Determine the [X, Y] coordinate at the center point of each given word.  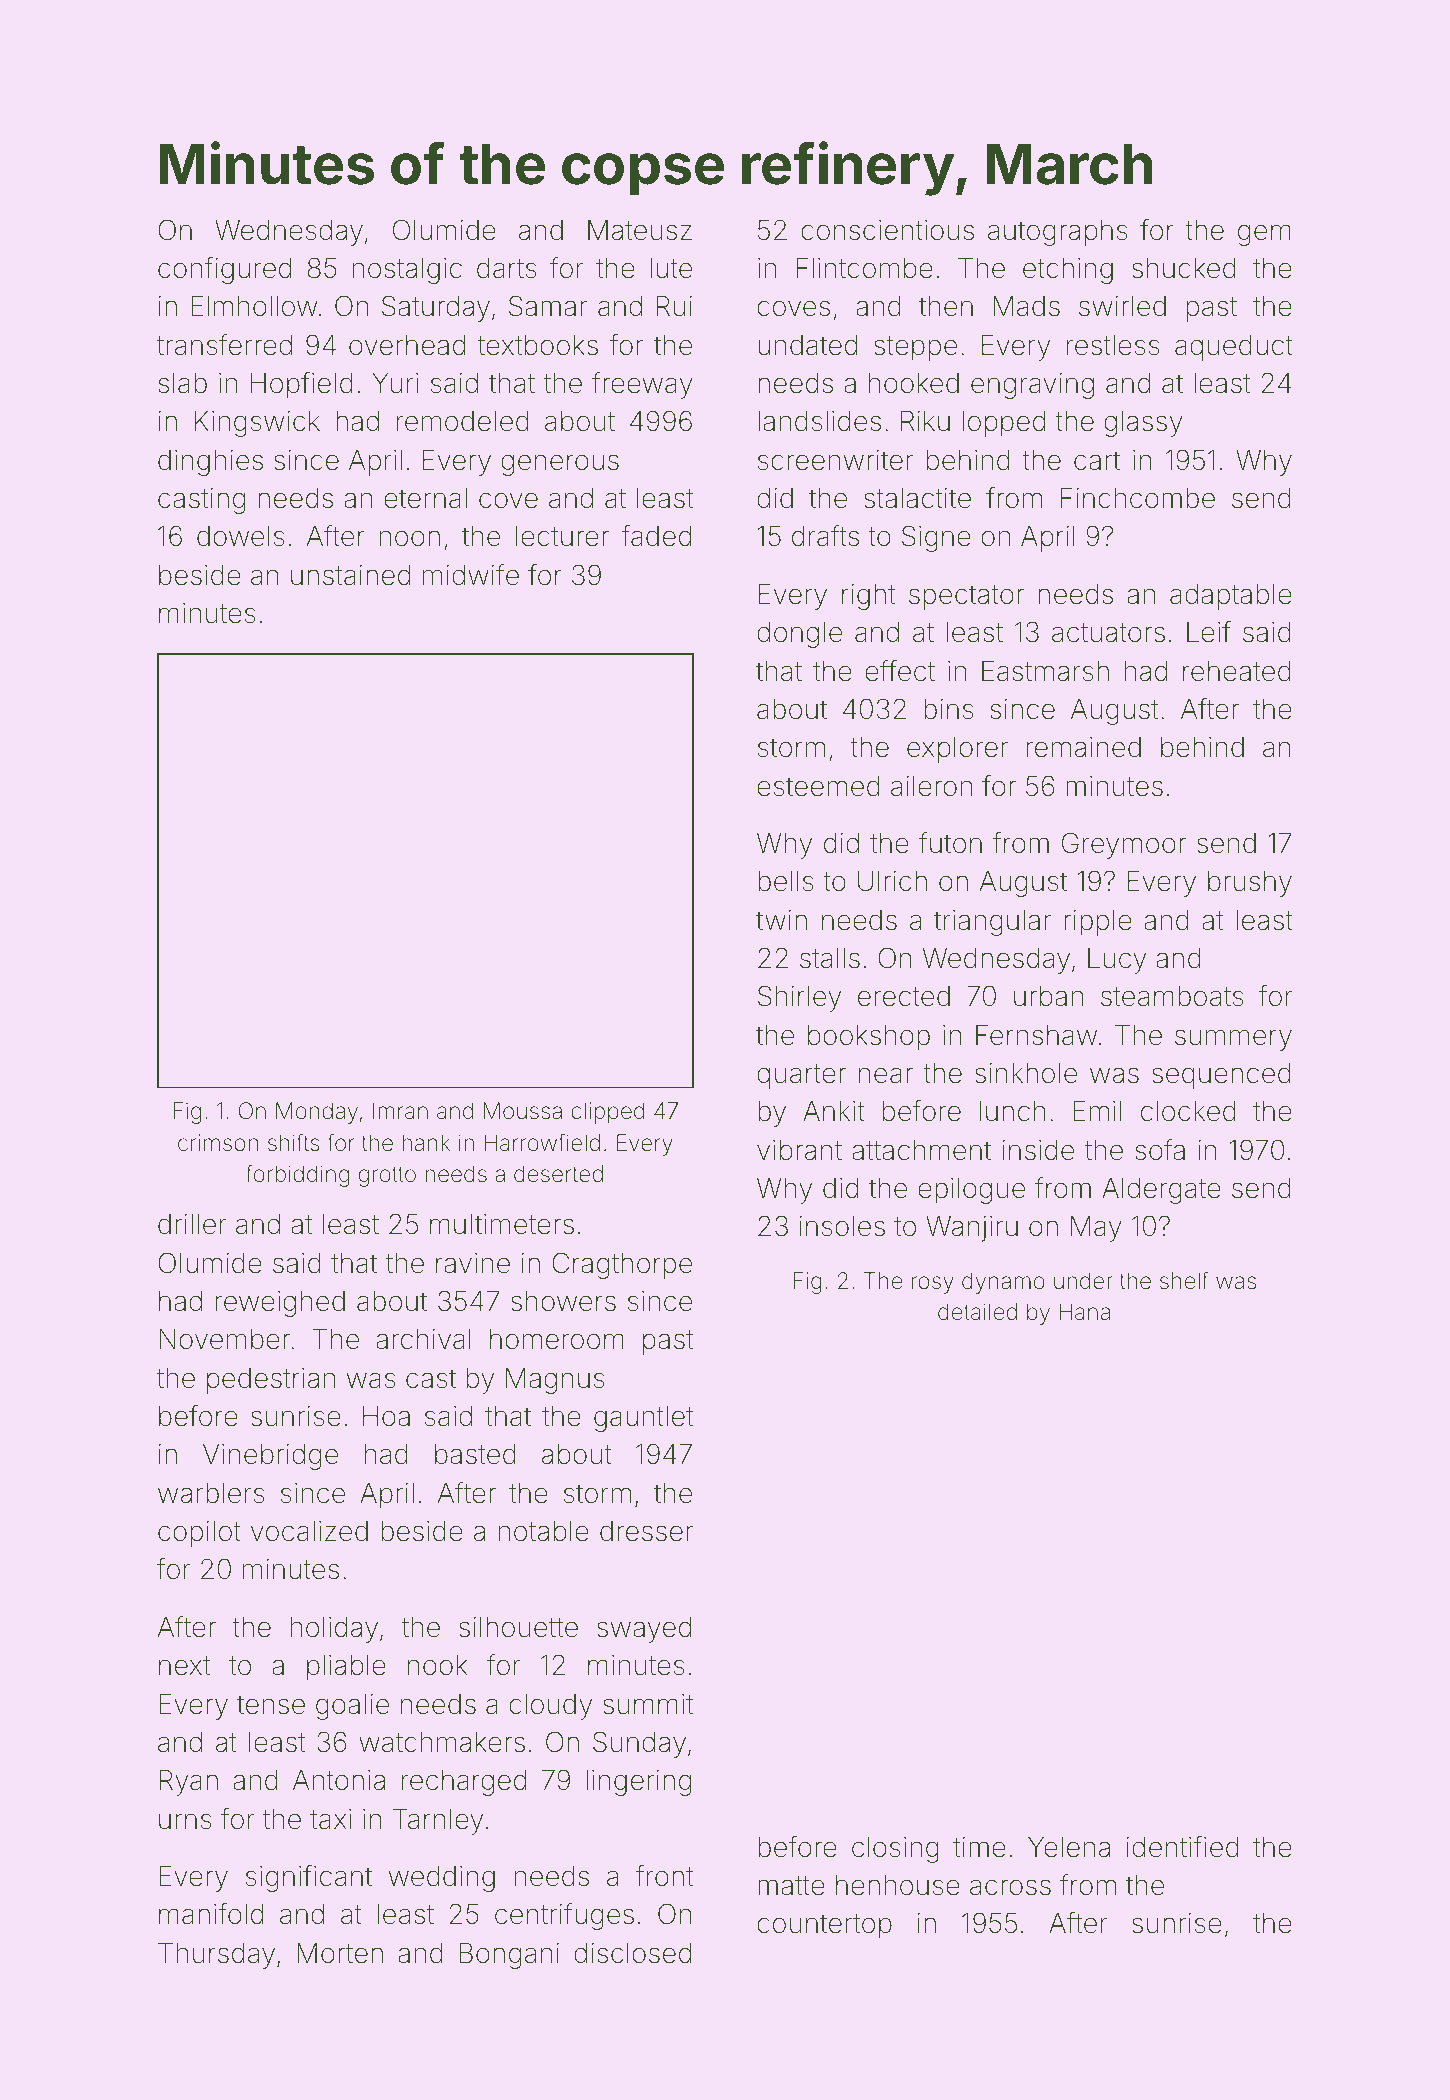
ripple [1098, 923]
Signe [936, 538]
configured [224, 270]
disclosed [632, 1953]
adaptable [1231, 597]
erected [904, 996]
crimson [218, 1143]
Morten [340, 1953]
